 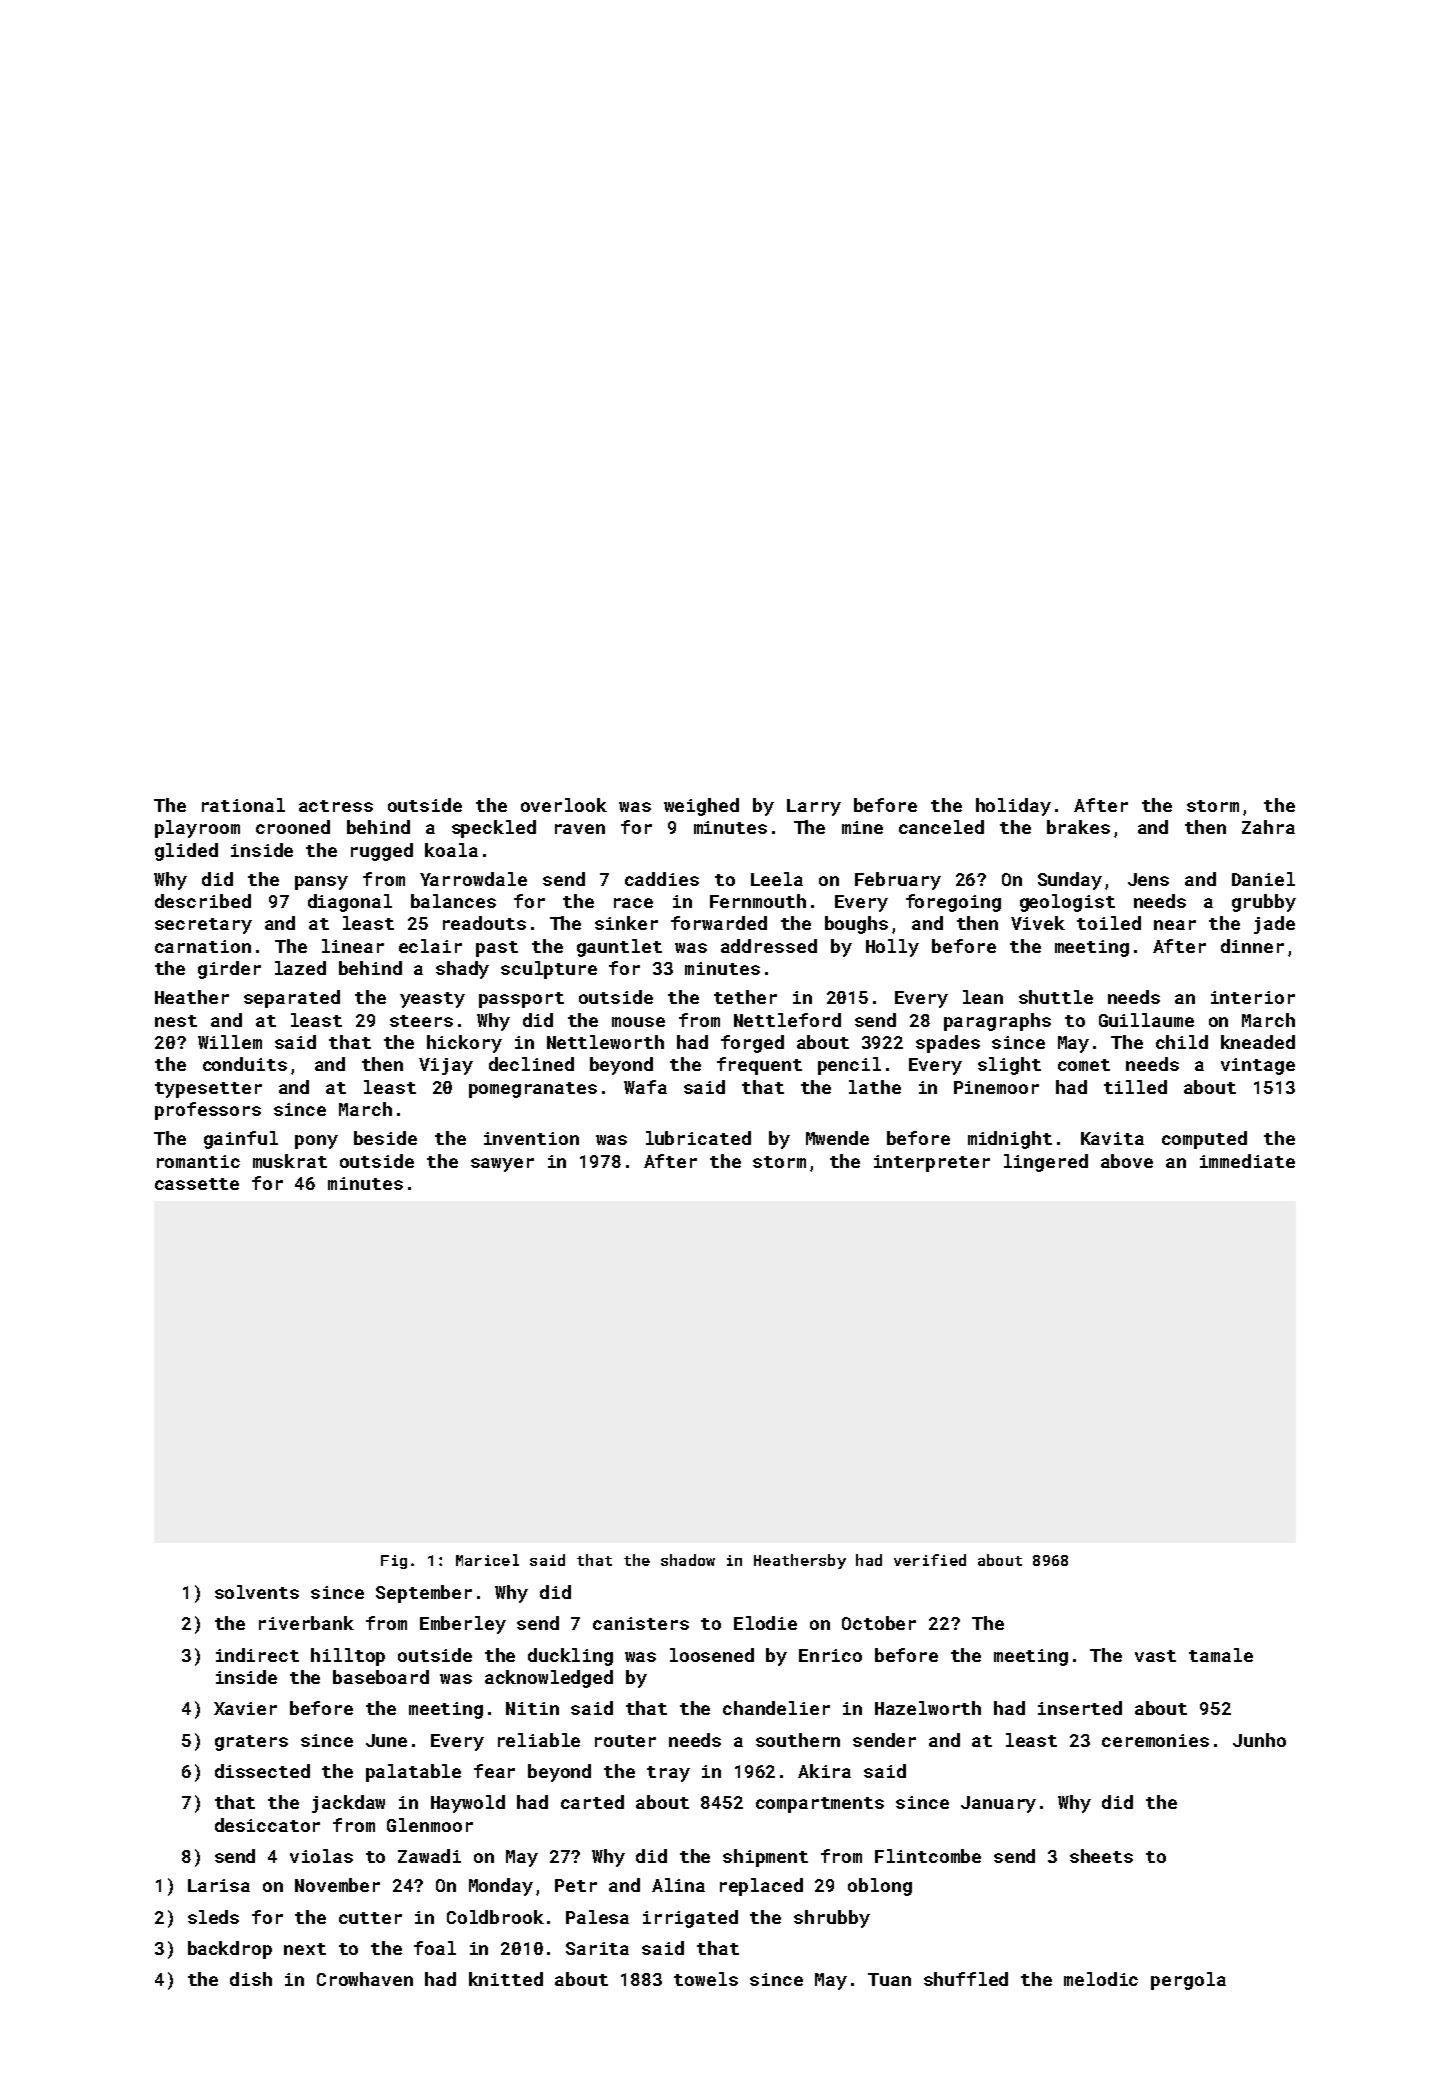 What do you see at coordinates (1263, 879) in the screenshot?
I see `Daniel` at bounding box center [1263, 879].
